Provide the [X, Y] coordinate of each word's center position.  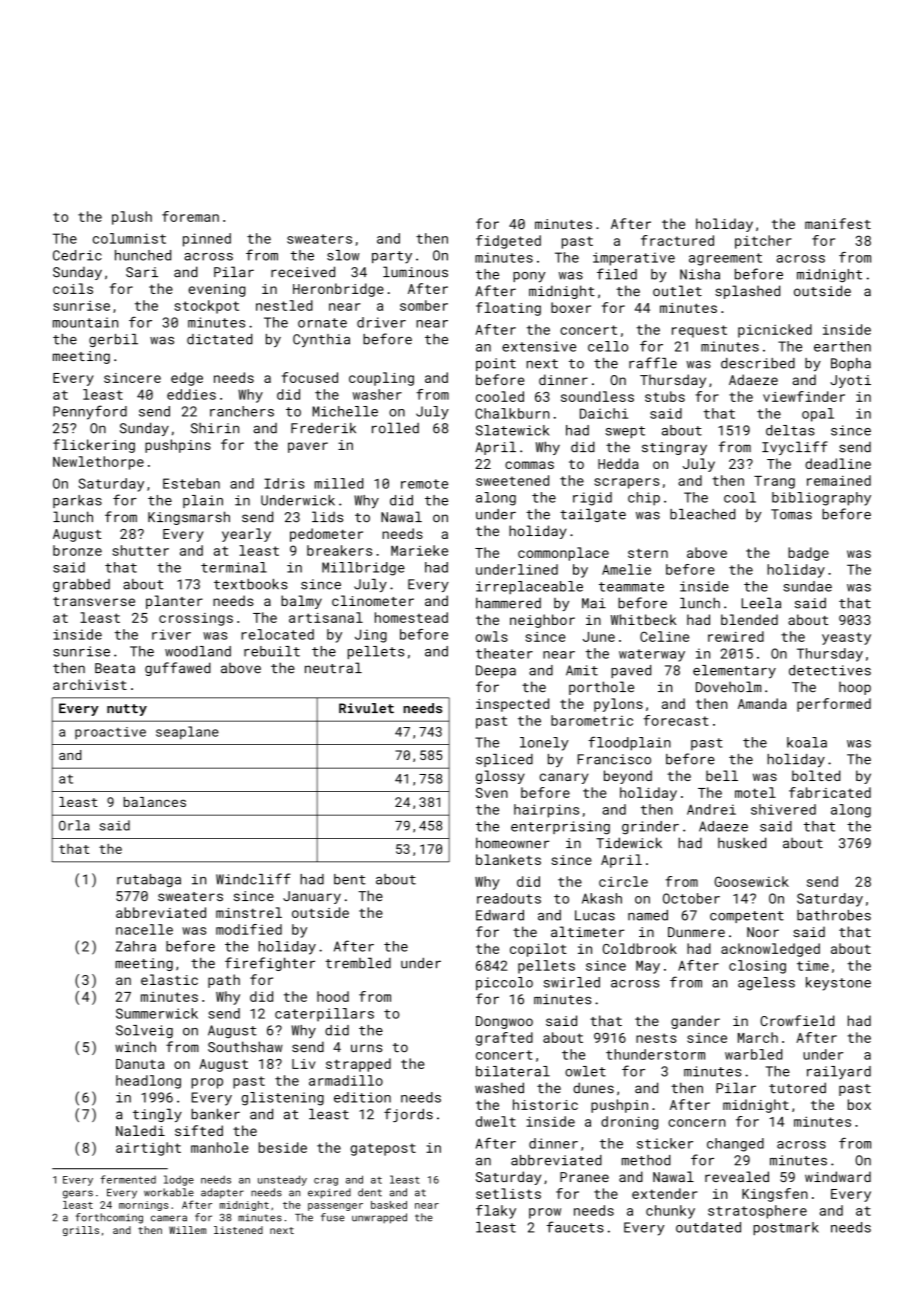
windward [838, 1176]
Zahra [136, 946]
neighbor [542, 621]
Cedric [77, 255]
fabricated [830, 792]
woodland [198, 651]
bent [350, 879]
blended [749, 619]
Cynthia [321, 340]
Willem [187, 1230]
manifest [838, 223]
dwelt [496, 1121]
